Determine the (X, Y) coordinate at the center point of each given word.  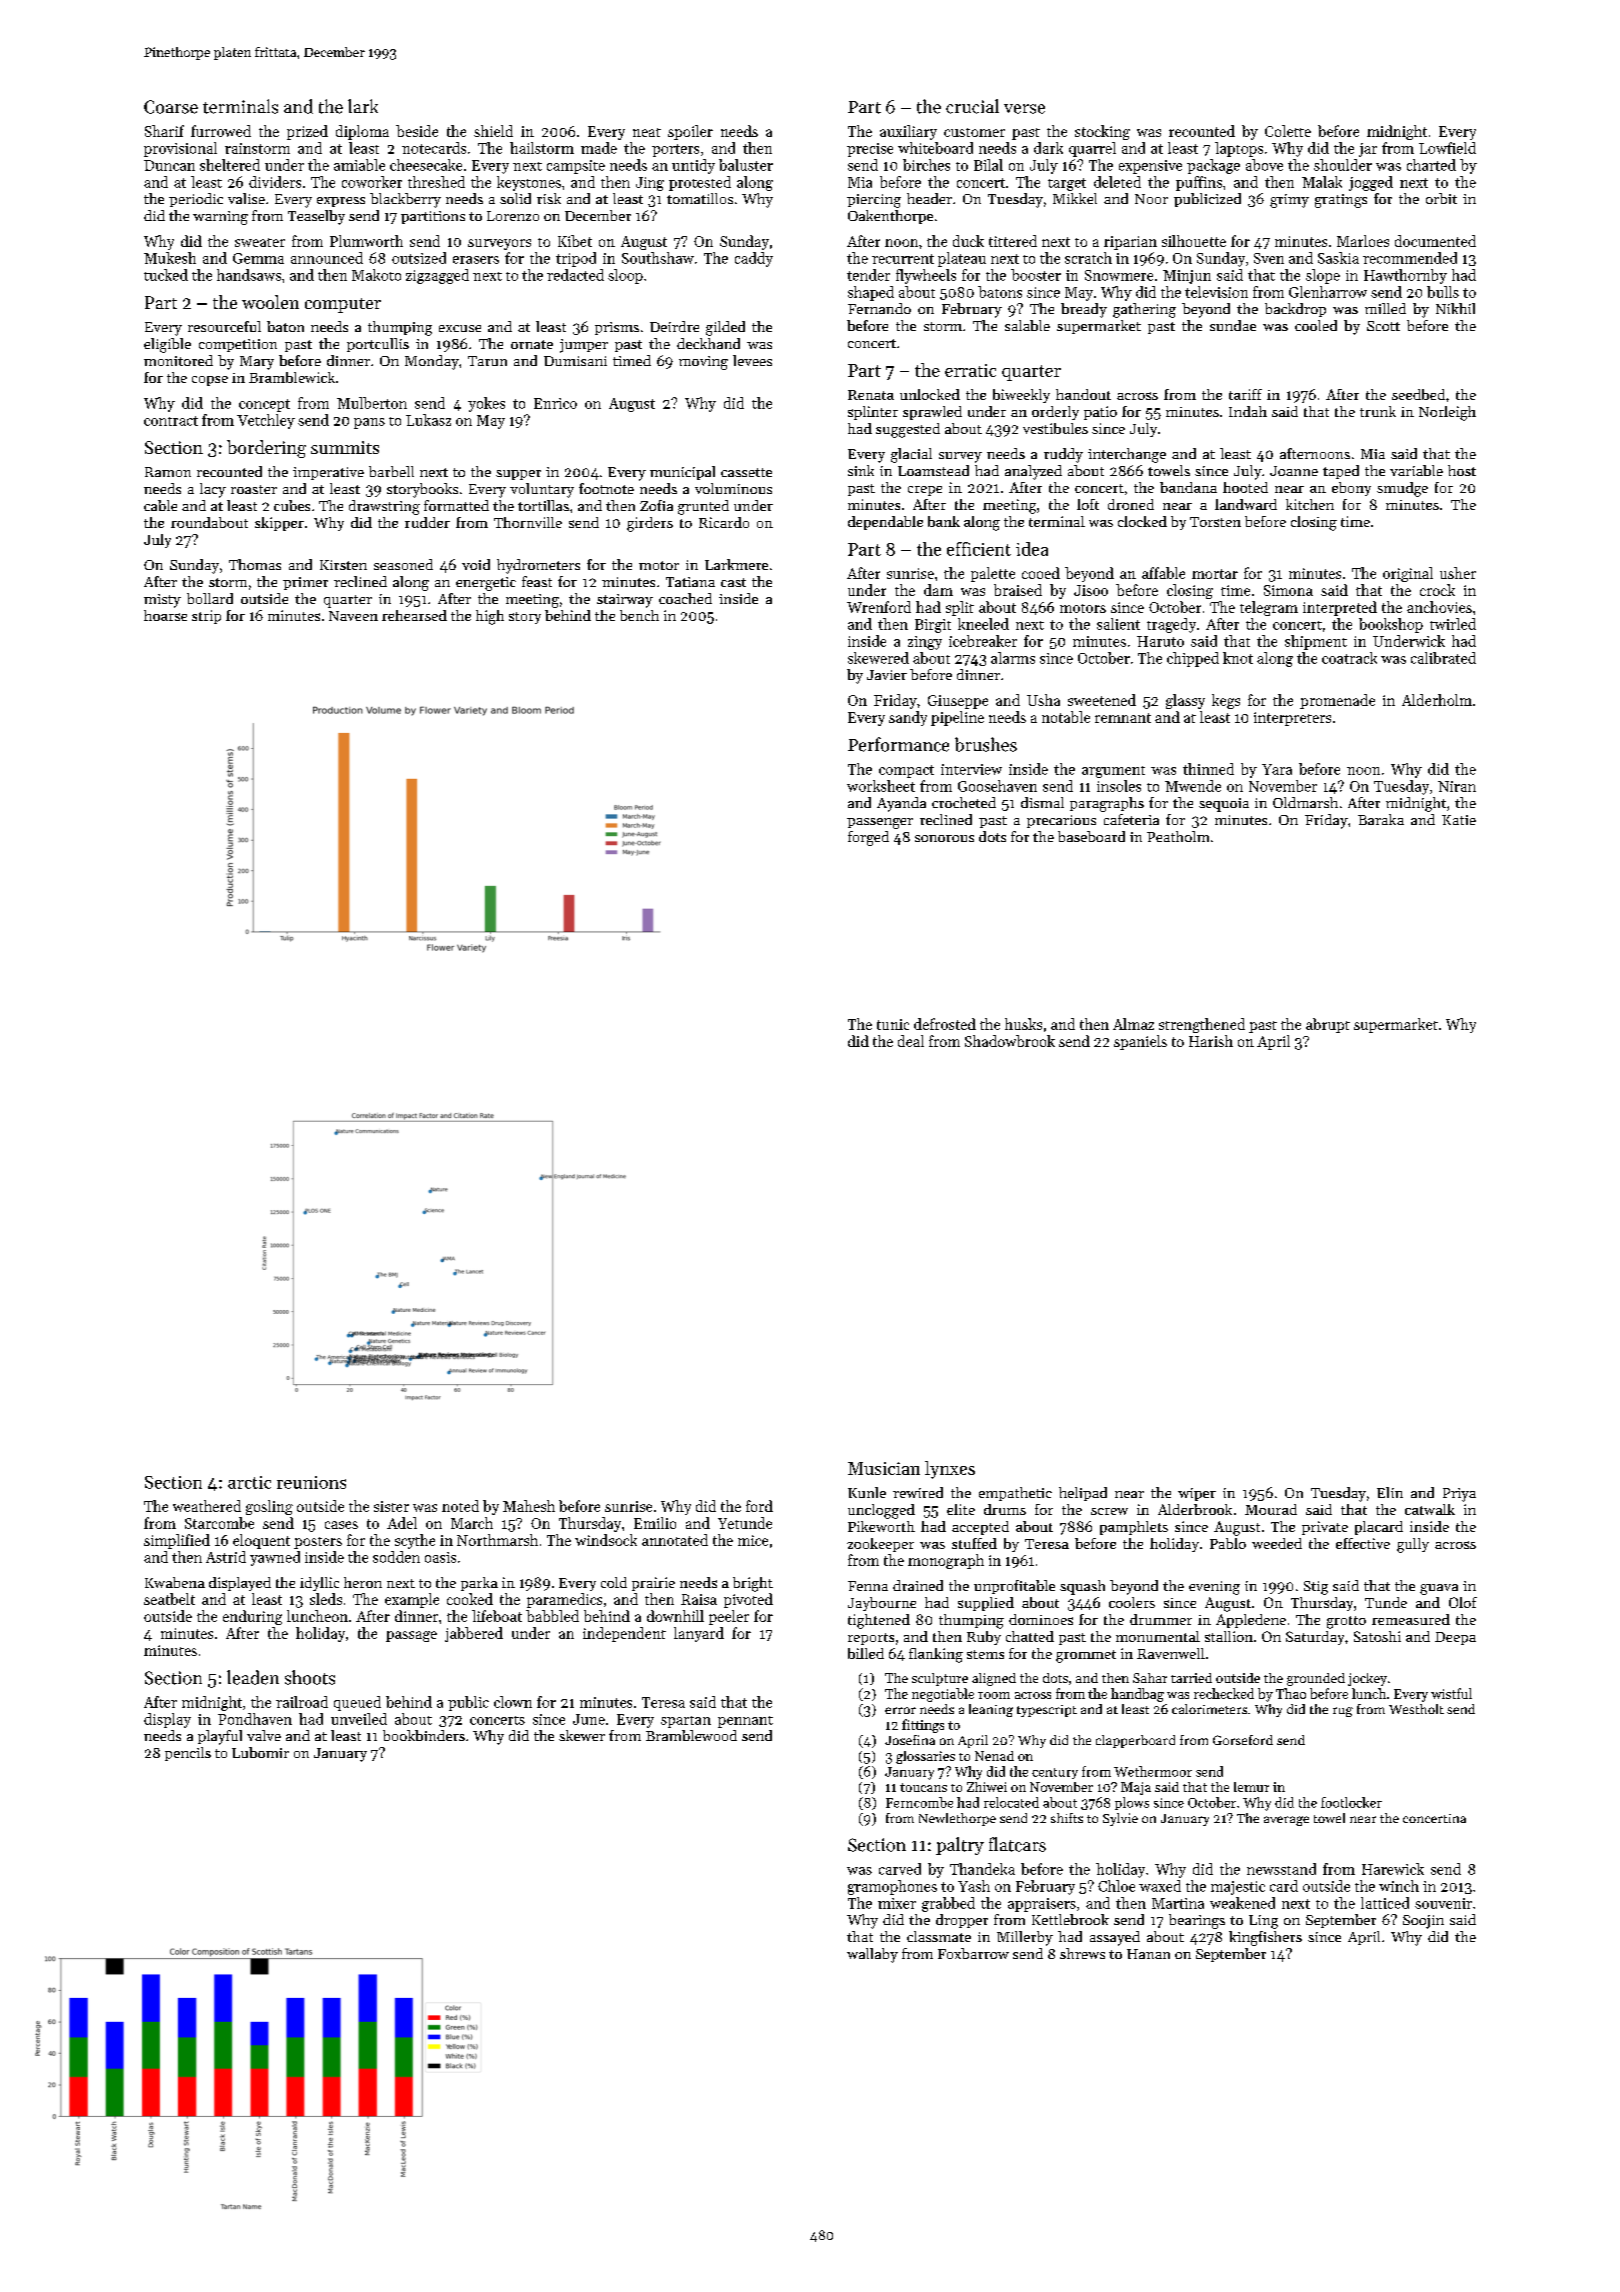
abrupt (1328, 1025)
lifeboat (497, 1616)
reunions (311, 1482)
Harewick (1393, 1869)
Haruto (1160, 641)
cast (733, 582)
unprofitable (1014, 1587)
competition (238, 345)
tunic (893, 1024)
